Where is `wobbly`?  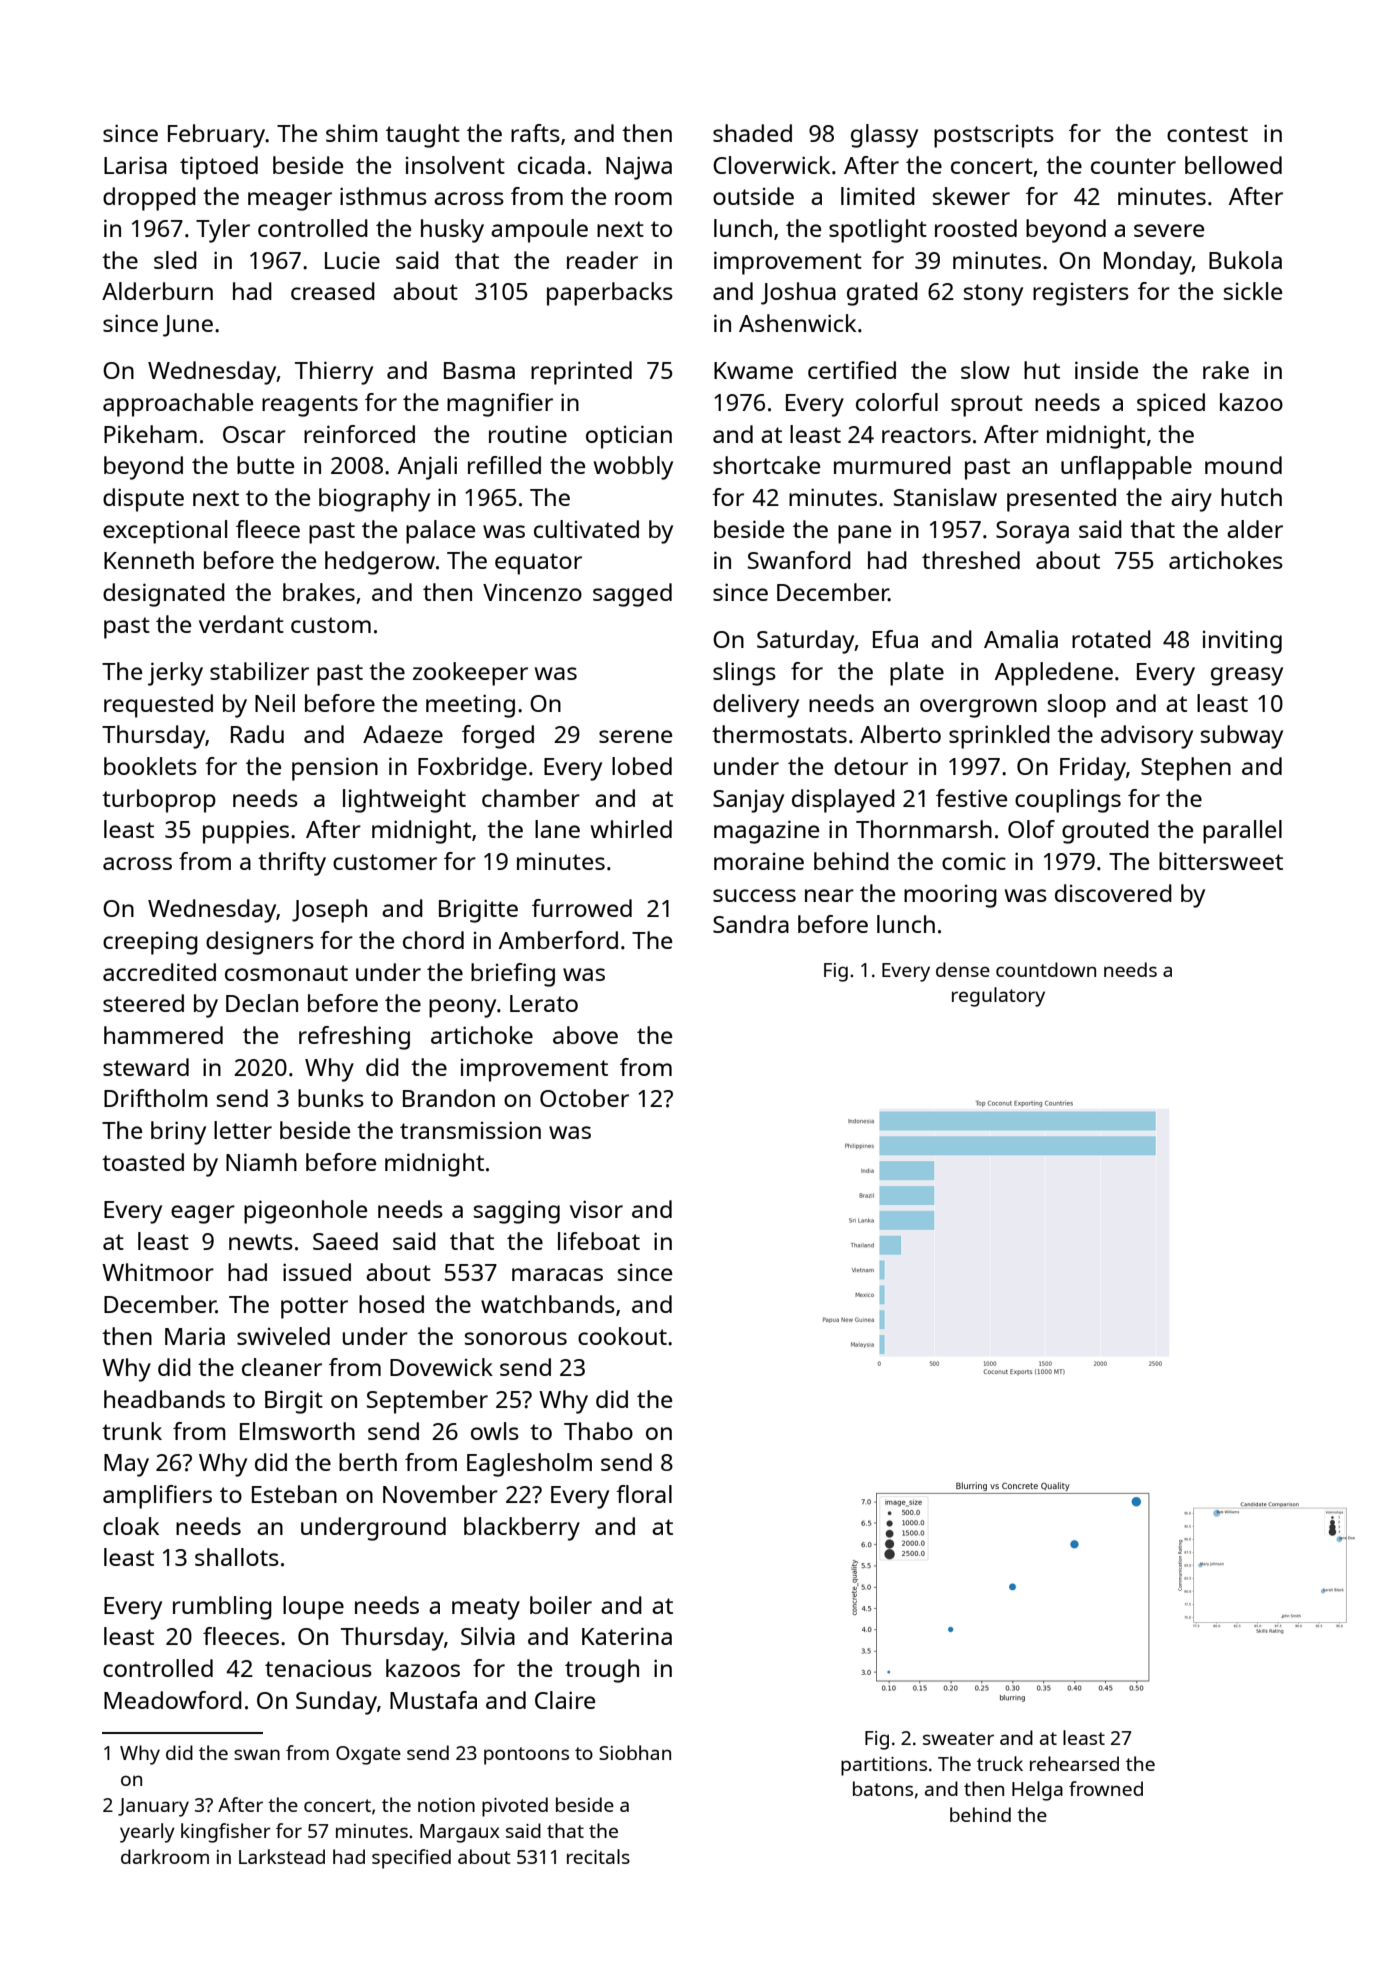 wobbly is located at coordinates (633, 468).
